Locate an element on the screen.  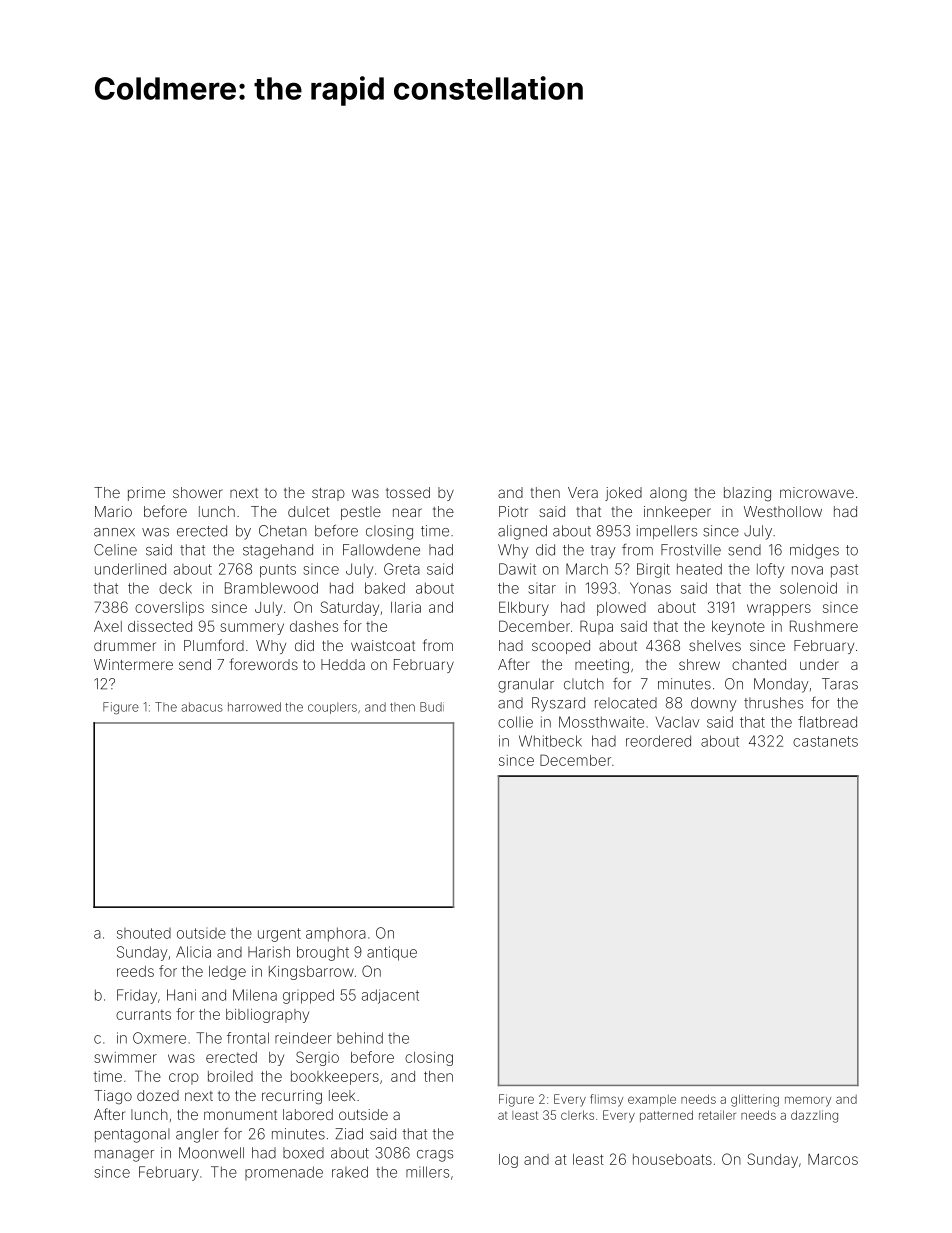
castanets is located at coordinates (825, 741).
